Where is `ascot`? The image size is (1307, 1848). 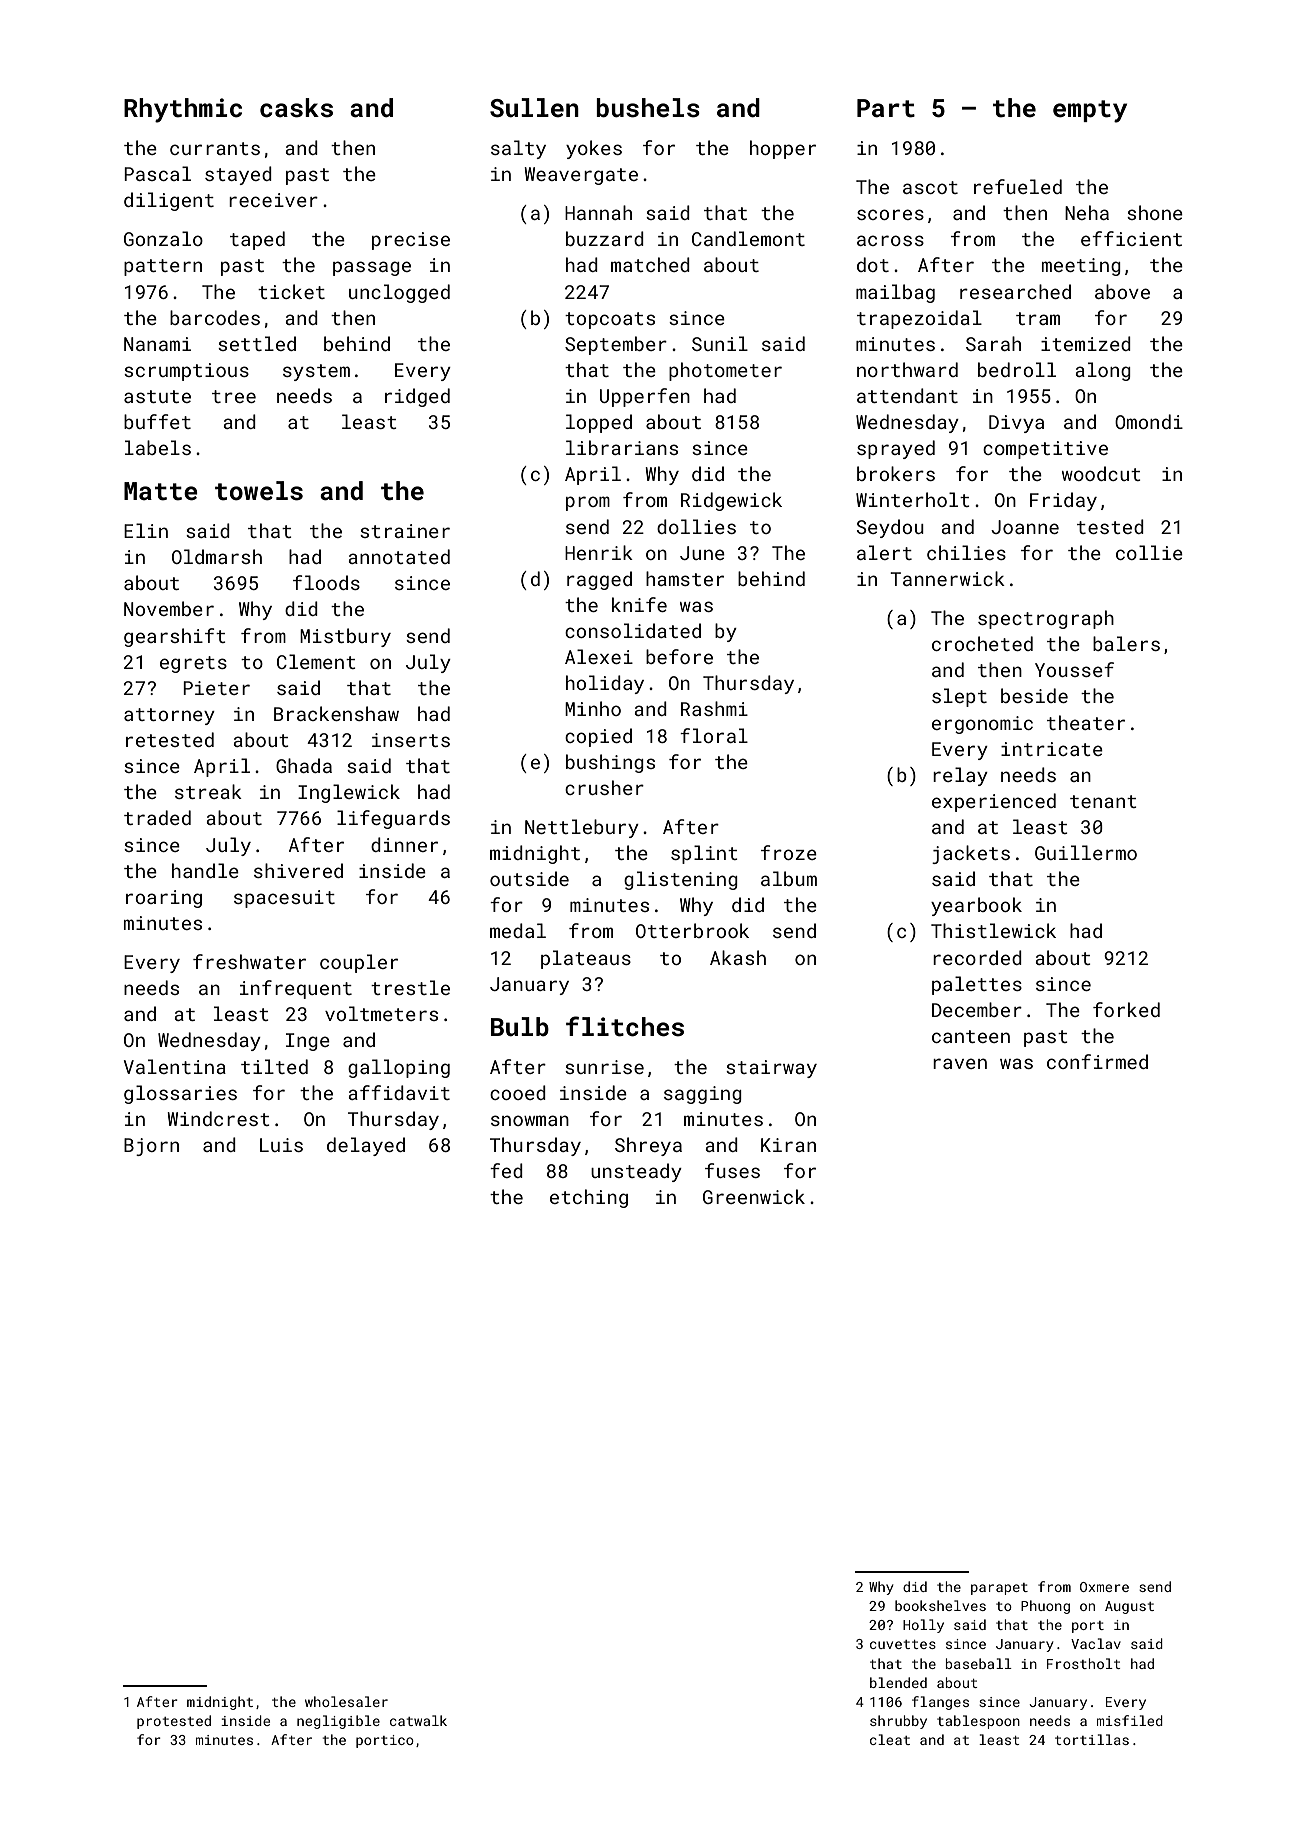 ascot is located at coordinates (930, 187).
